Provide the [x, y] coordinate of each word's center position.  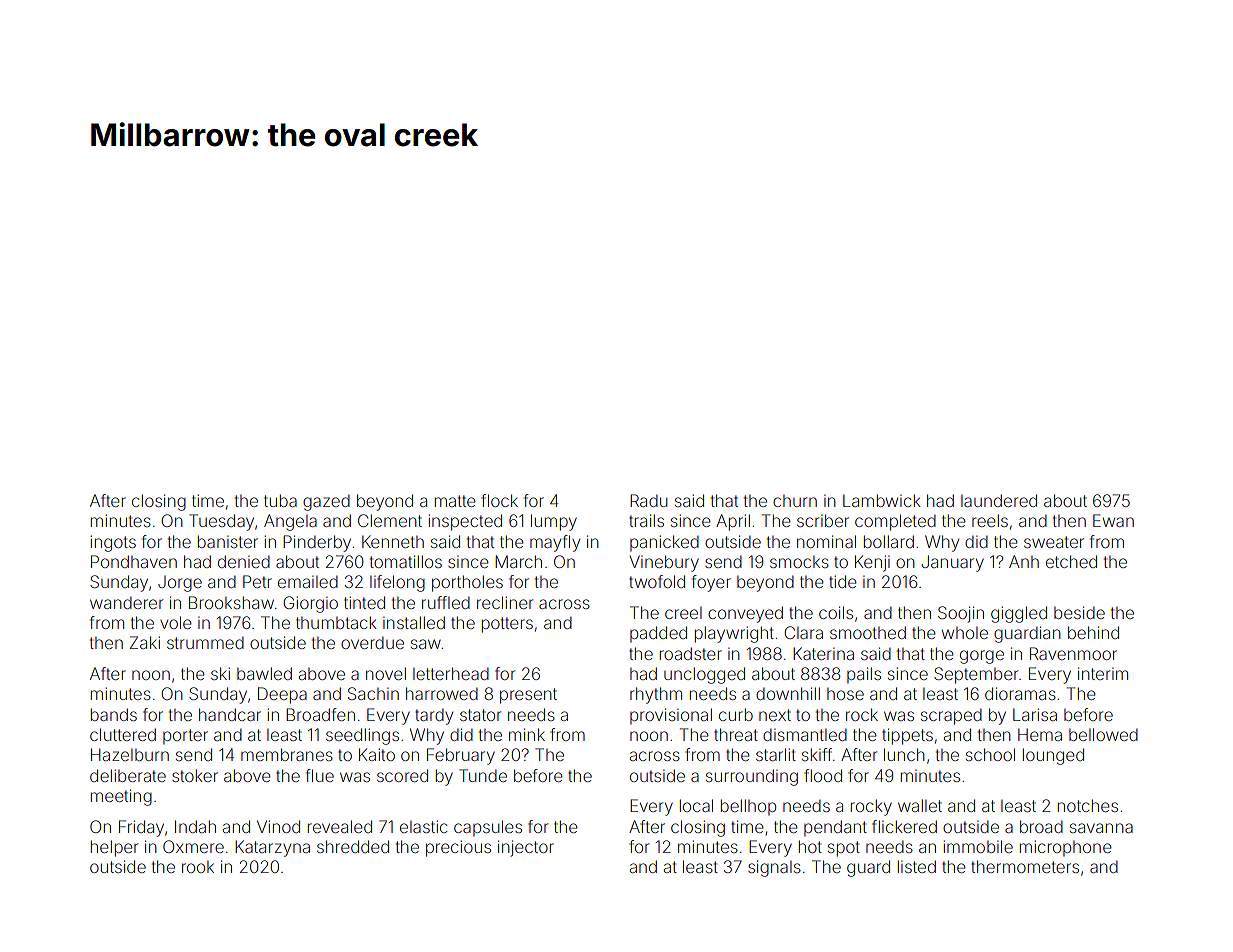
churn [795, 501]
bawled [264, 673]
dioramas [1020, 693]
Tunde [483, 775]
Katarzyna [272, 848]
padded [658, 634]
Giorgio [311, 604]
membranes [287, 754]
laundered [999, 500]
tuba [280, 500]
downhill [788, 693]
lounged [1053, 756]
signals [774, 868]
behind [1093, 632]
